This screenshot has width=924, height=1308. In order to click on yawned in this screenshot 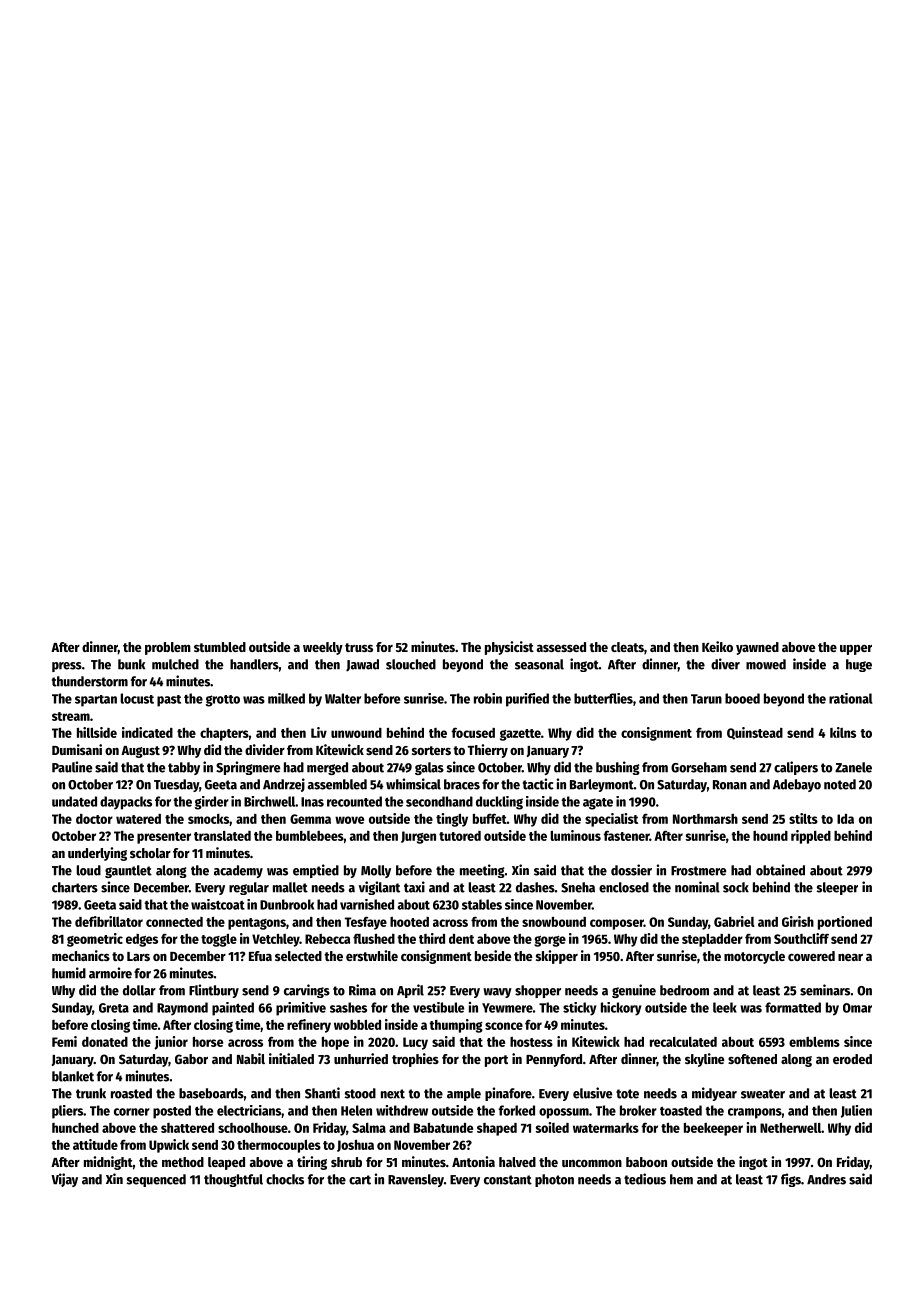, I will do `click(757, 648)`.
